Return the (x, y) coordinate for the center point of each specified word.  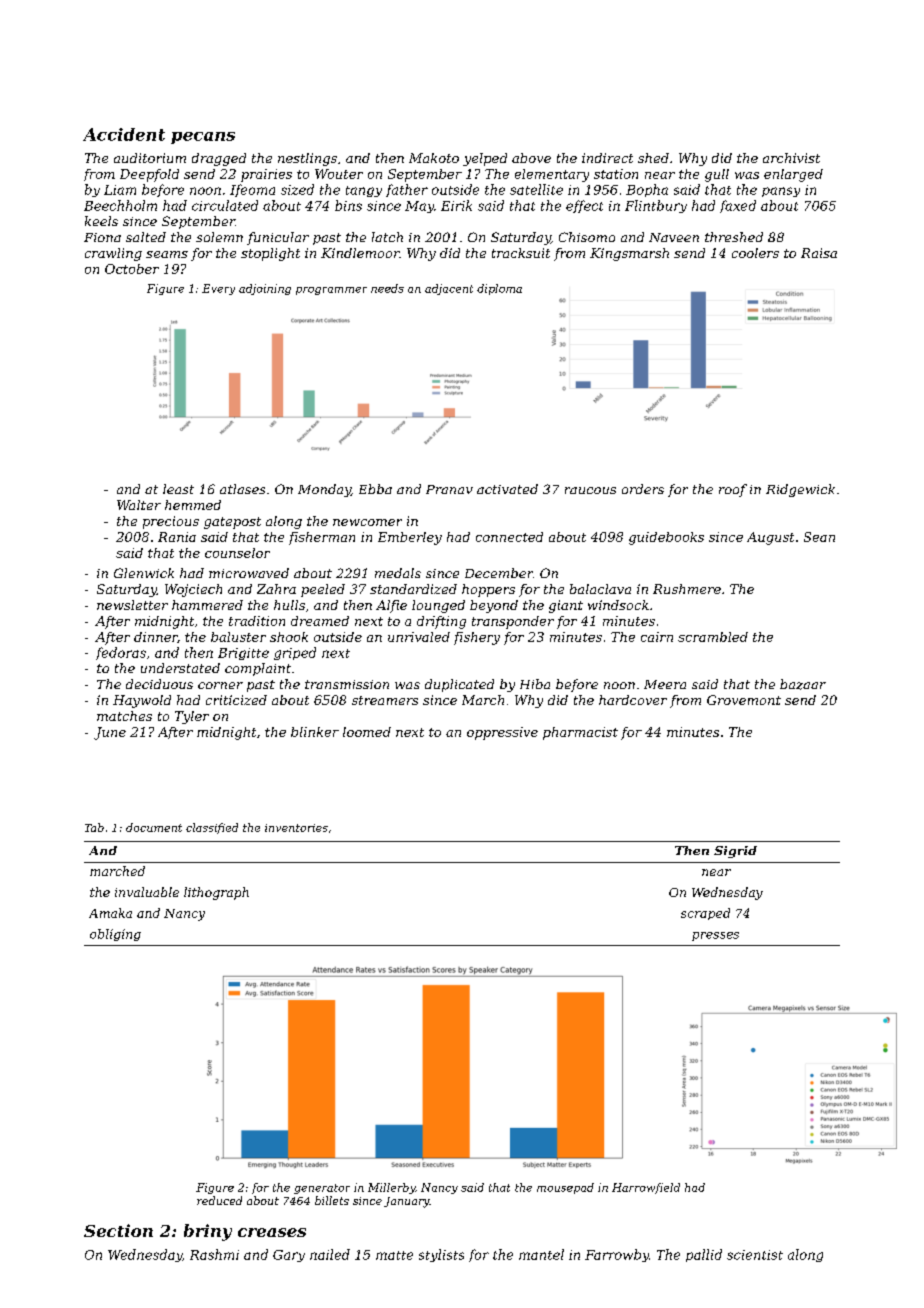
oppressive (502, 733)
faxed (738, 206)
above (531, 158)
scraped (705, 914)
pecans (203, 138)
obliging (115, 935)
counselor (237, 553)
